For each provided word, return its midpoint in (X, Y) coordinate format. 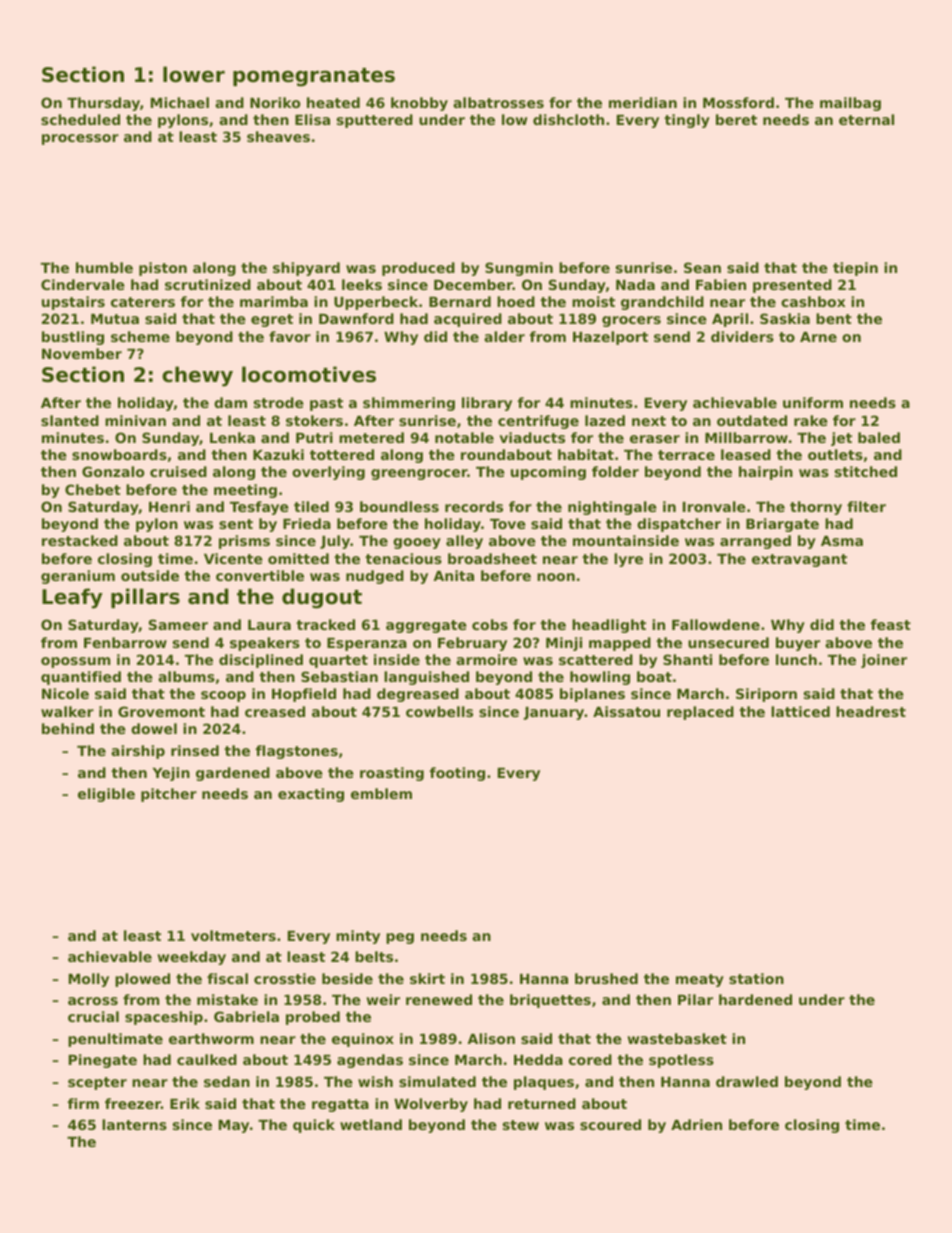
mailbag (850, 104)
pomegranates (314, 77)
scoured (610, 1124)
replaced (700, 713)
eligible (106, 795)
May (234, 1126)
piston (163, 269)
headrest (871, 711)
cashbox (813, 301)
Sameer (178, 624)
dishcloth (568, 119)
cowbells (439, 711)
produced (418, 269)
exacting (311, 795)
